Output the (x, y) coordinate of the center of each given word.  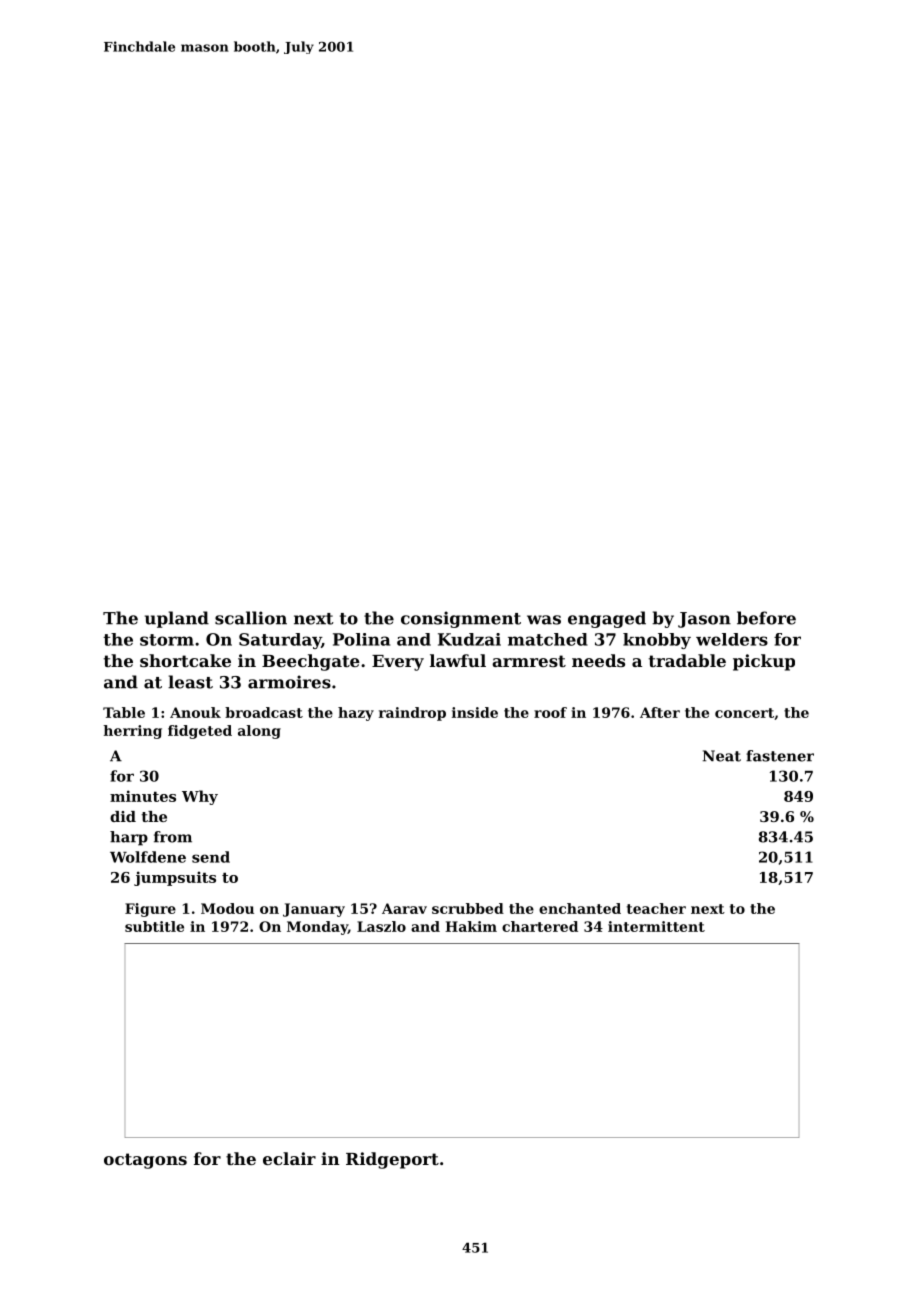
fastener (780, 756)
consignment (461, 619)
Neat (722, 756)
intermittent (656, 926)
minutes (143, 796)
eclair (289, 1158)
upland (177, 619)
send (211, 857)
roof (550, 712)
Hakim (471, 926)
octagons (145, 1161)
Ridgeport (392, 1160)
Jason (704, 620)
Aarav (404, 908)
